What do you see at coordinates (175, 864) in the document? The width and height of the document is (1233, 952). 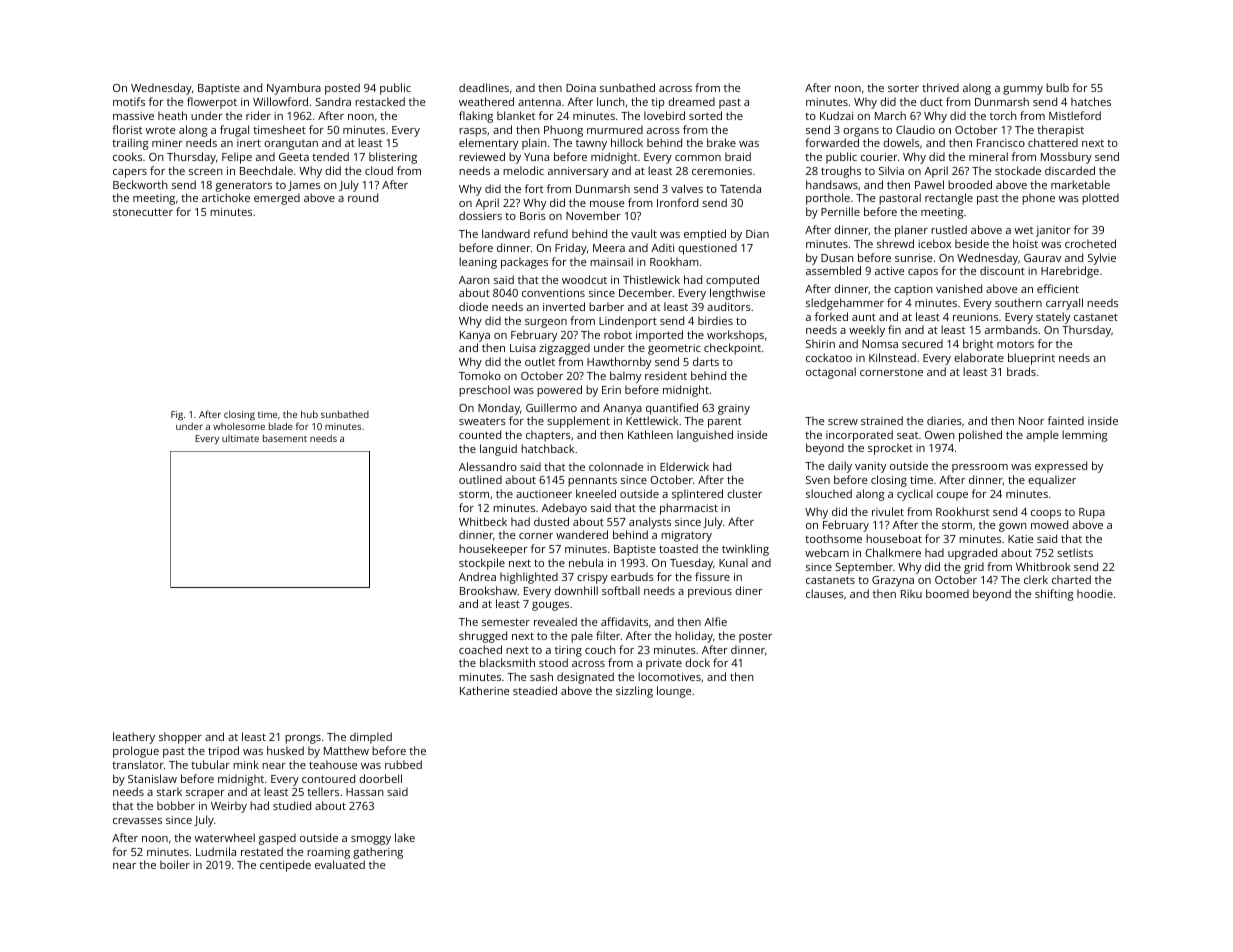 I see `boiler` at bounding box center [175, 864].
